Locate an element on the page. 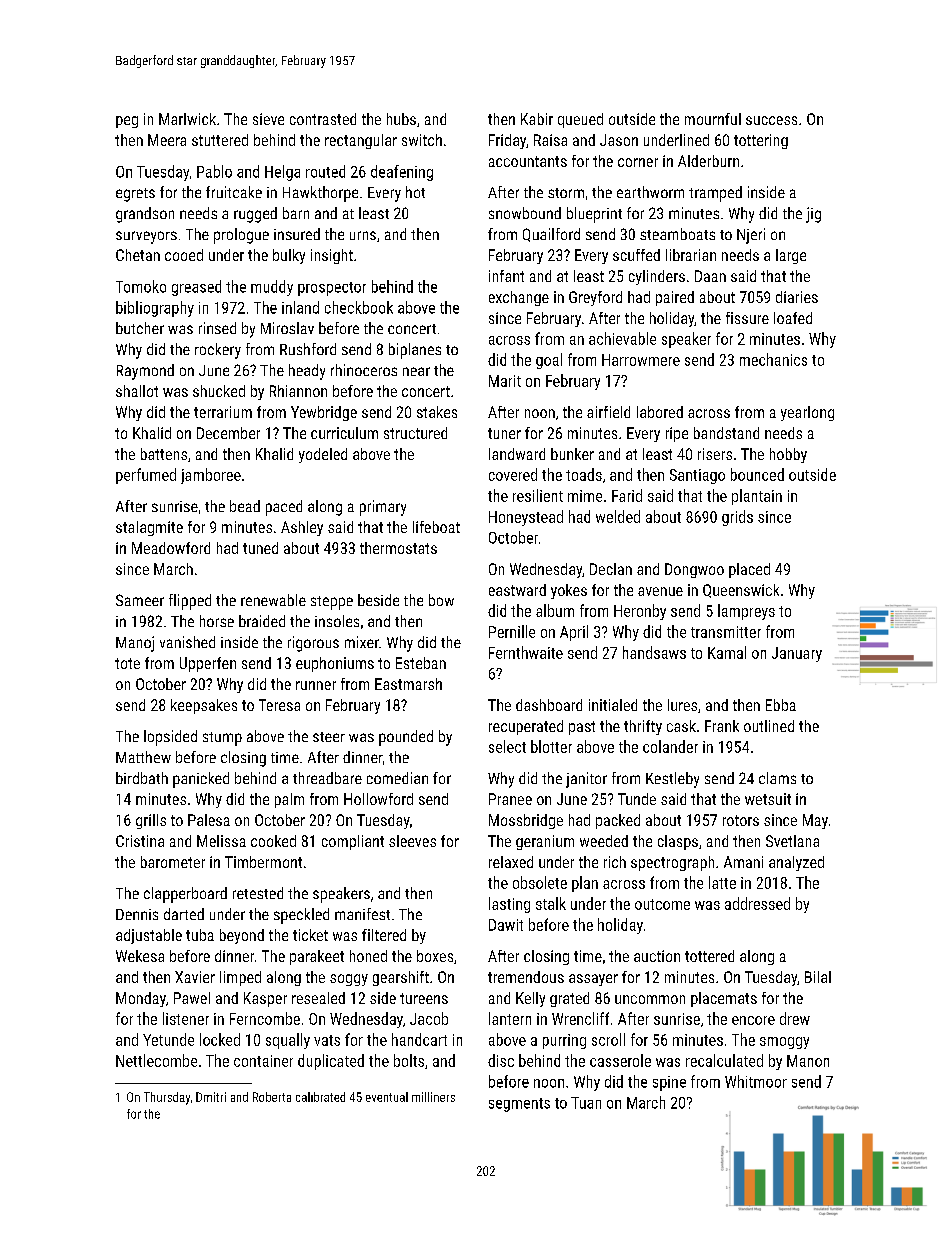  rhinoceros is located at coordinates (364, 370).
